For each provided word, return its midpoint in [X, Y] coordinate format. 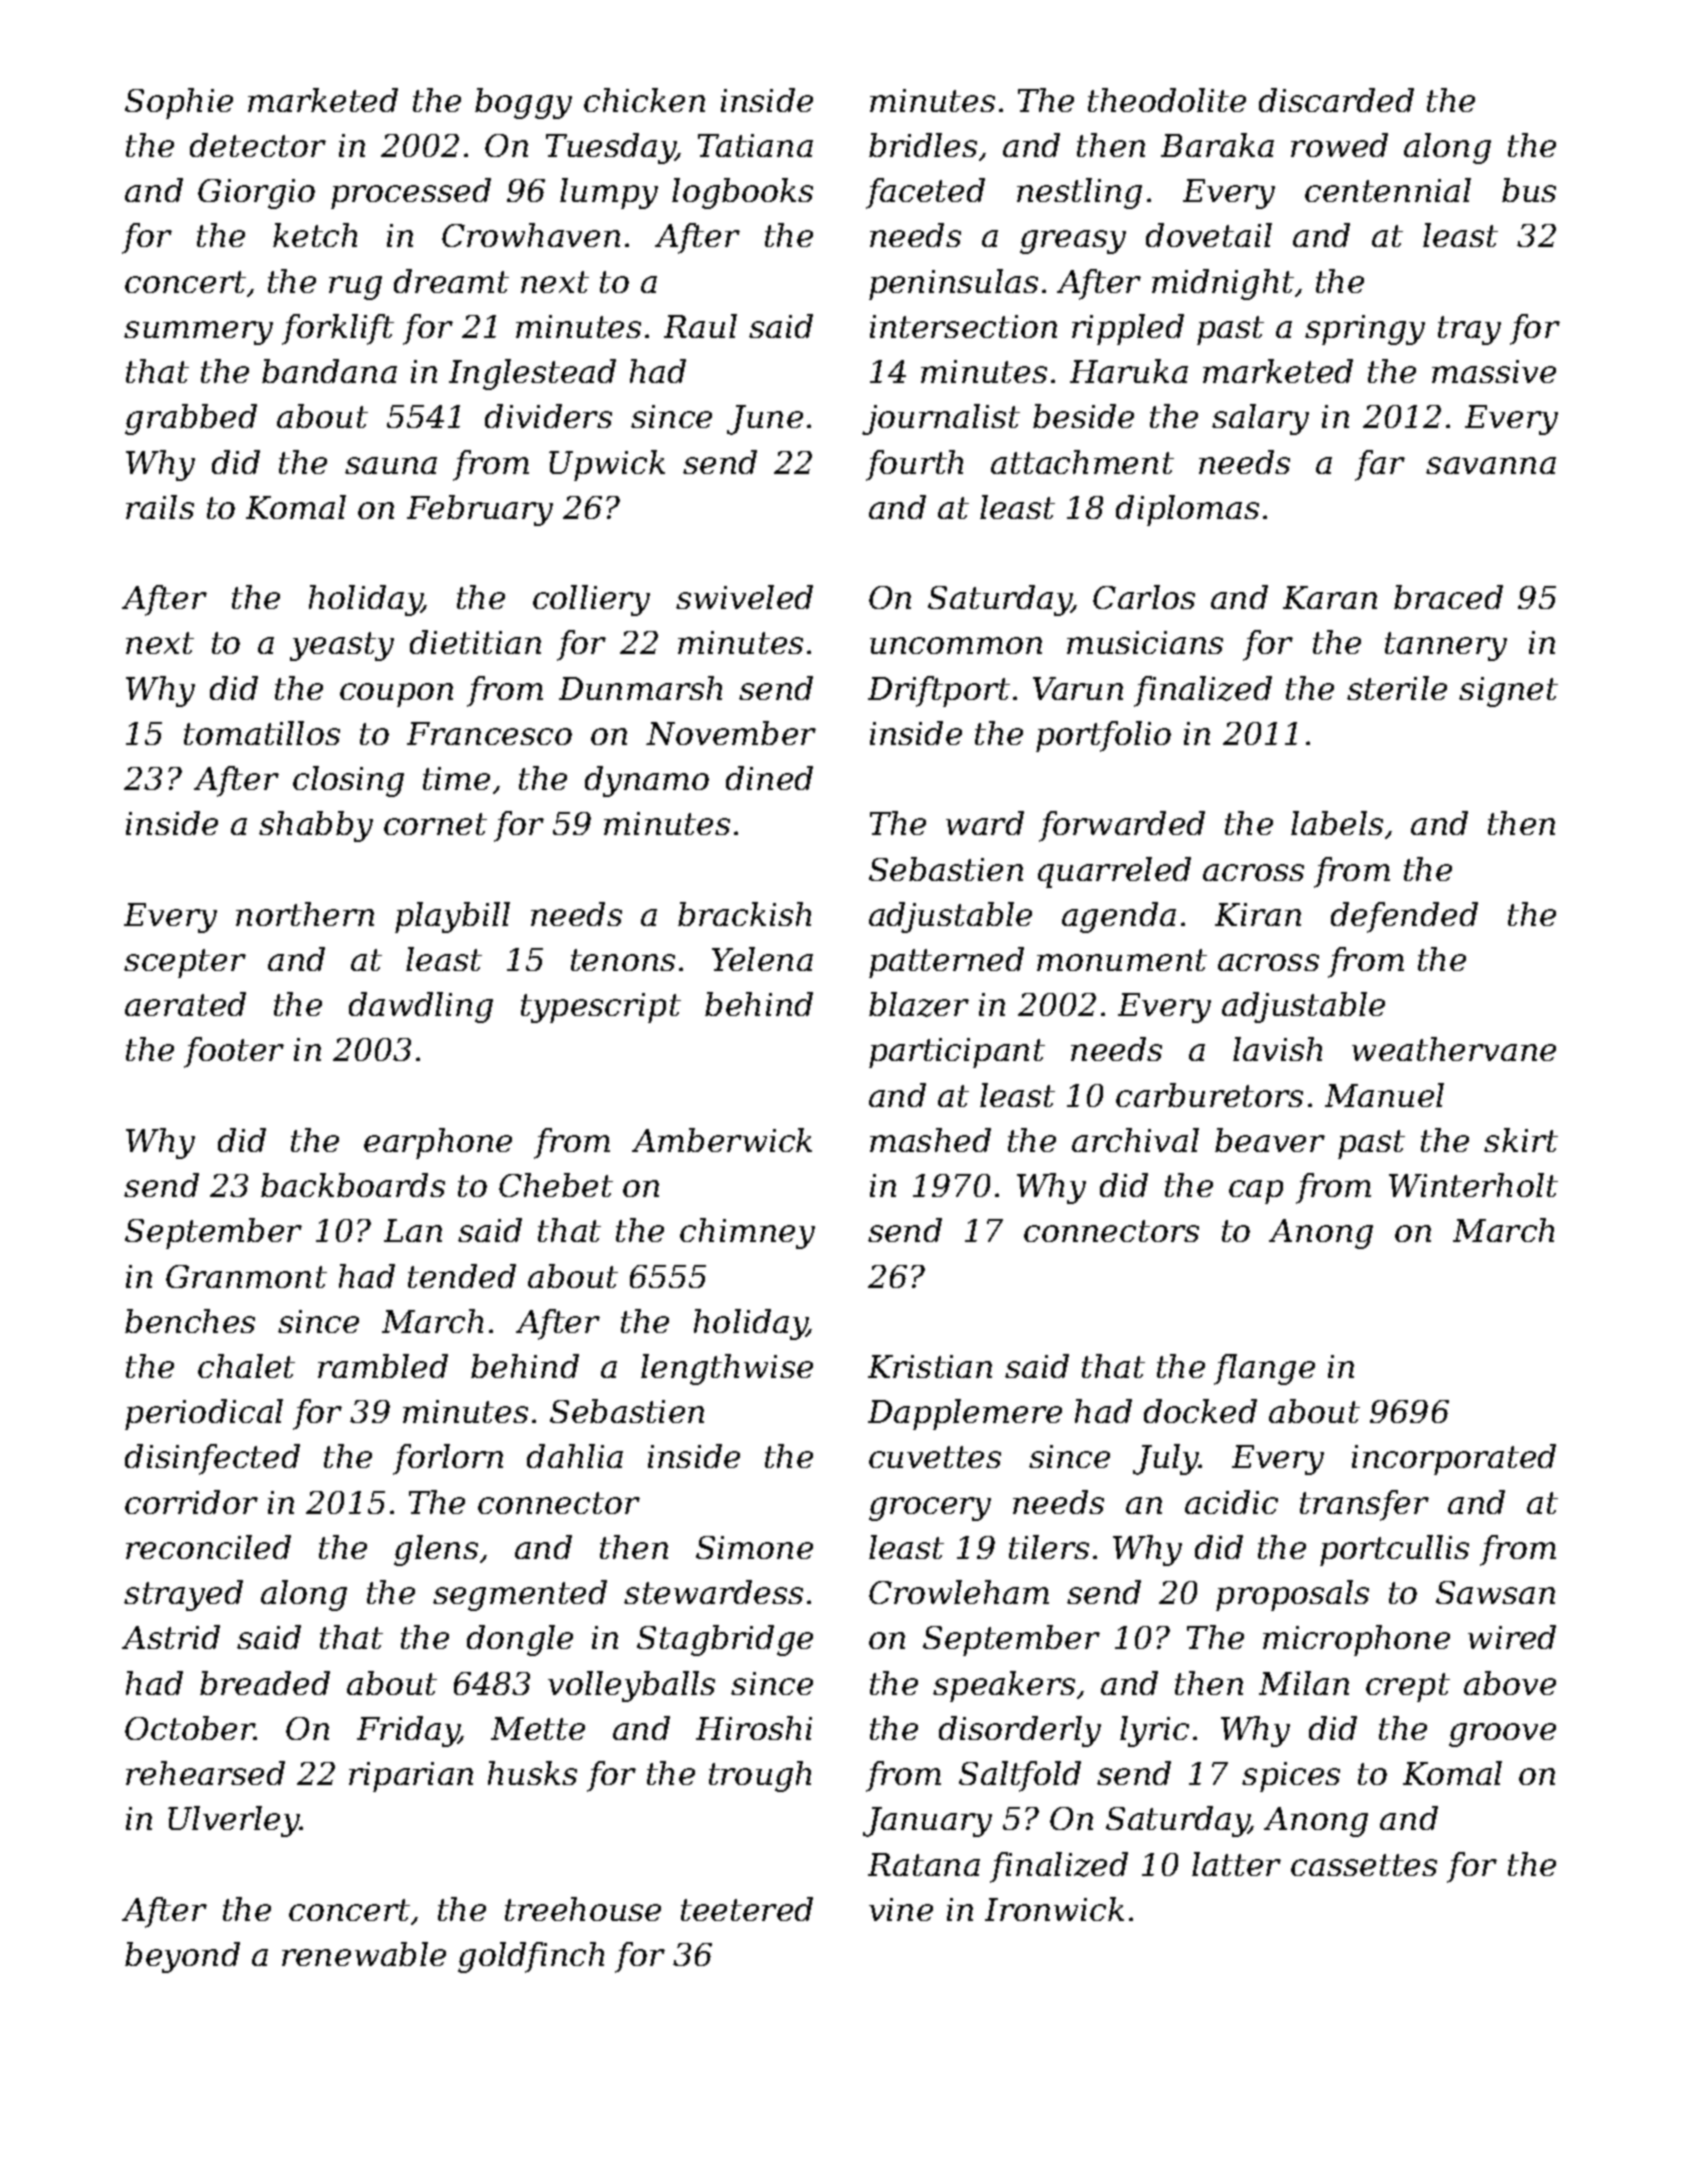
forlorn [448, 1459]
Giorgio [256, 194]
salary [1260, 419]
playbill [452, 917]
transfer [1364, 1505]
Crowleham [959, 1592]
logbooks [742, 193]
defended [1404, 917]
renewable [364, 1954]
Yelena [762, 959]
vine [901, 1909]
